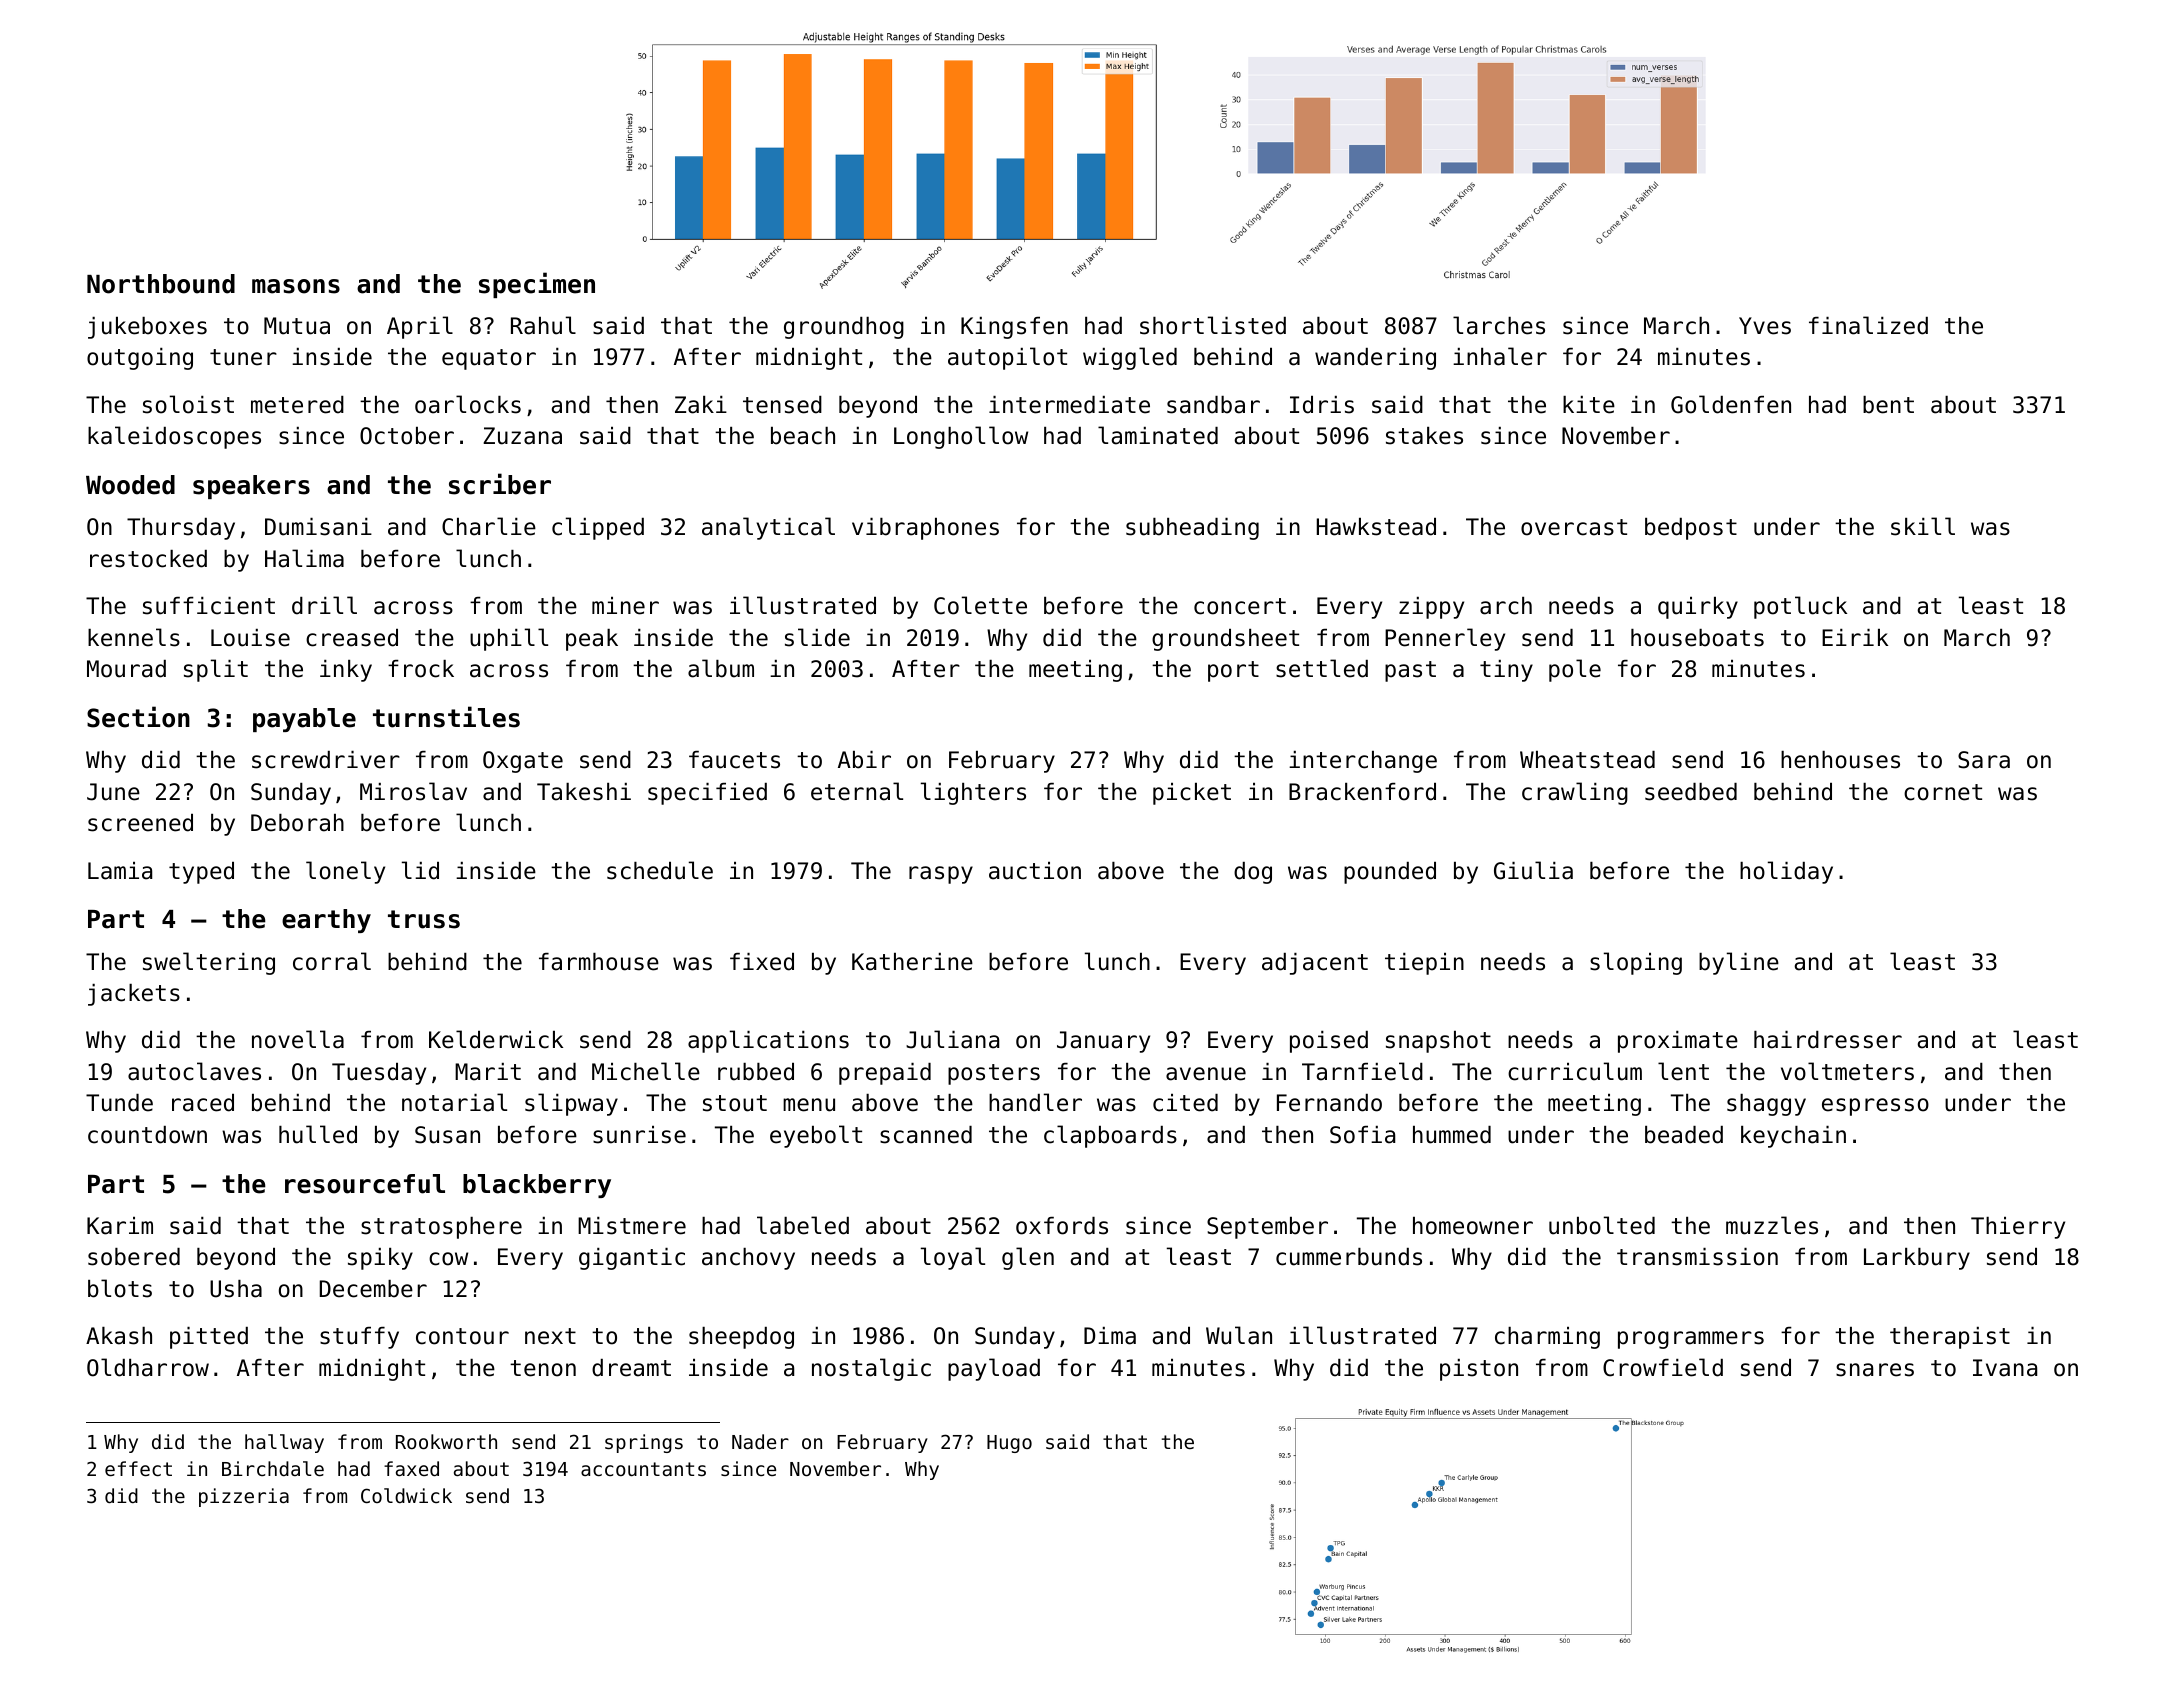 The image size is (2178, 1683). I want to click on Section, so click(138, 717).
